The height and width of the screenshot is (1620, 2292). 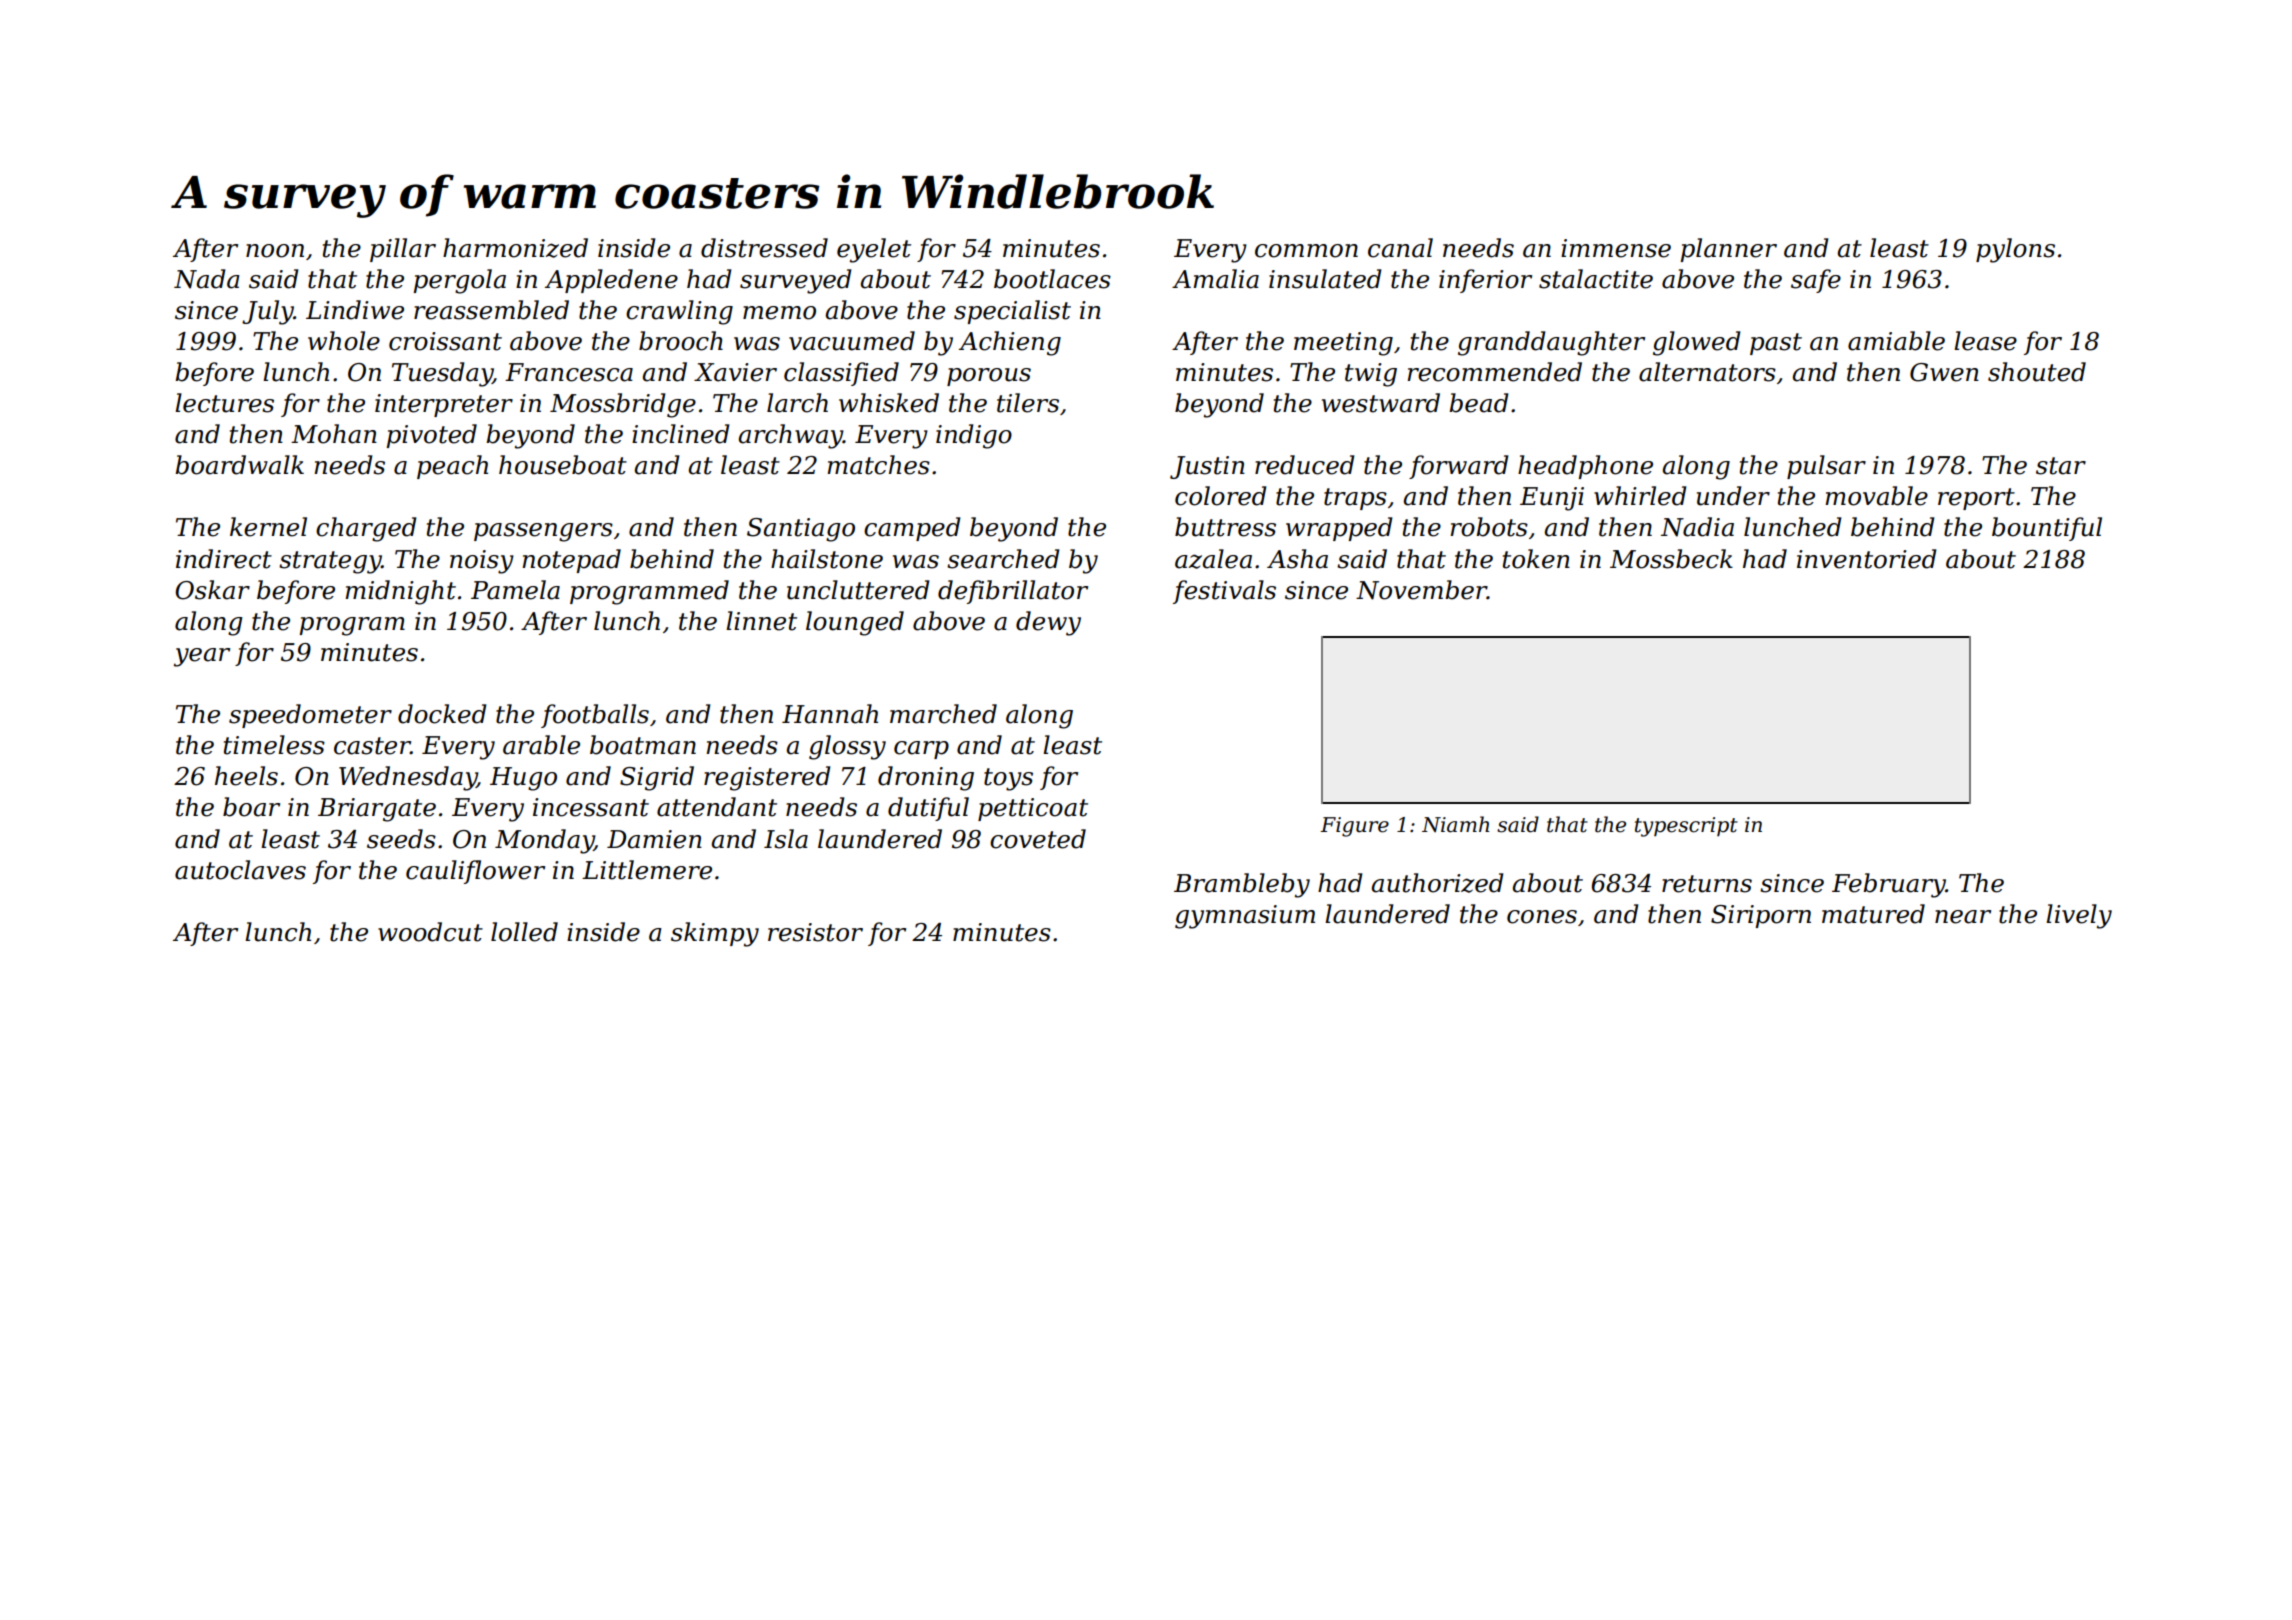 I want to click on common, so click(x=1306, y=251).
